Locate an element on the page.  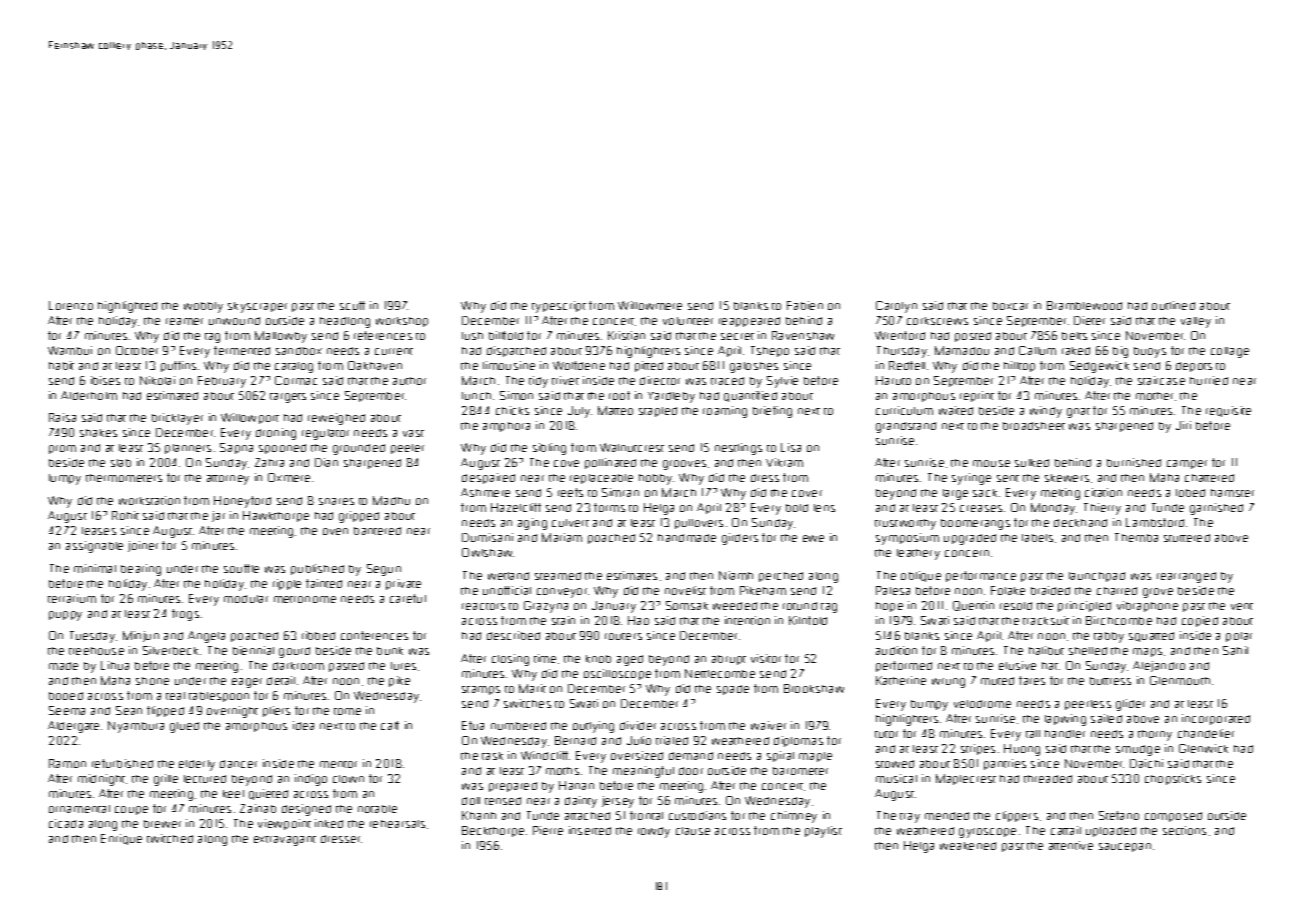
ornamental is located at coordinates (79, 809).
